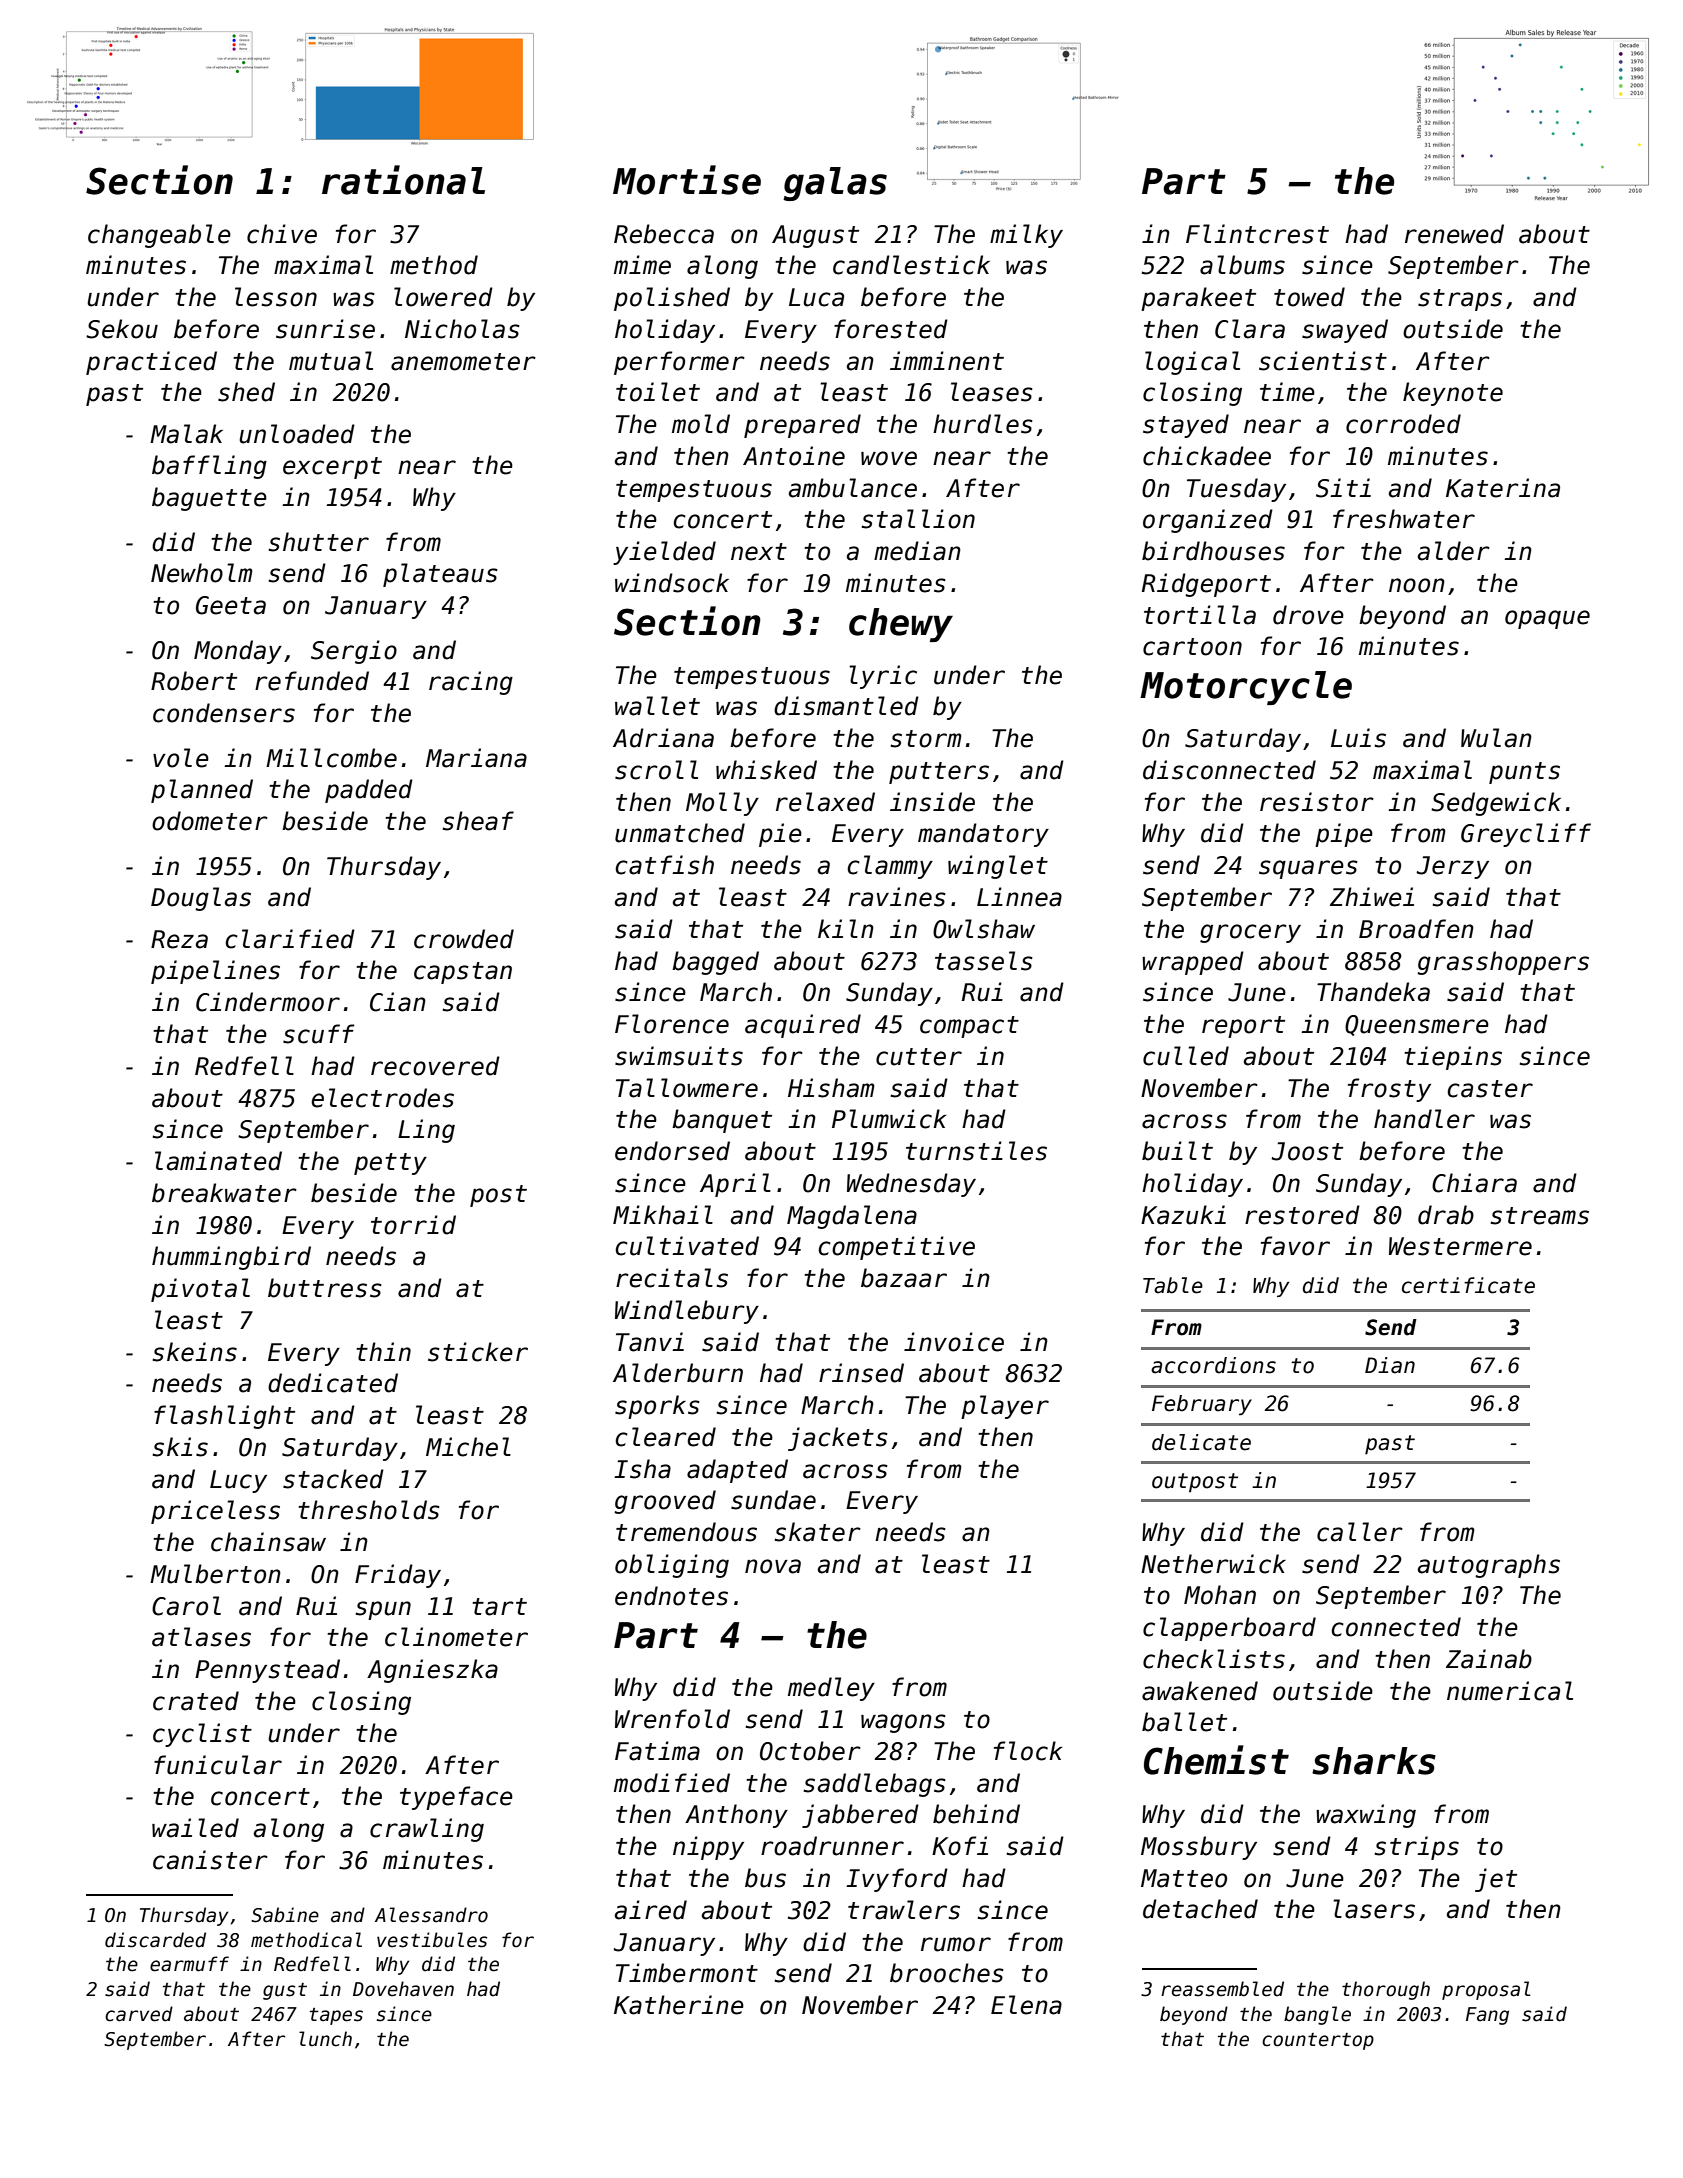 The image size is (1683, 2178). Describe the element at coordinates (803, 1026) in the screenshot. I see `acquired` at that location.
